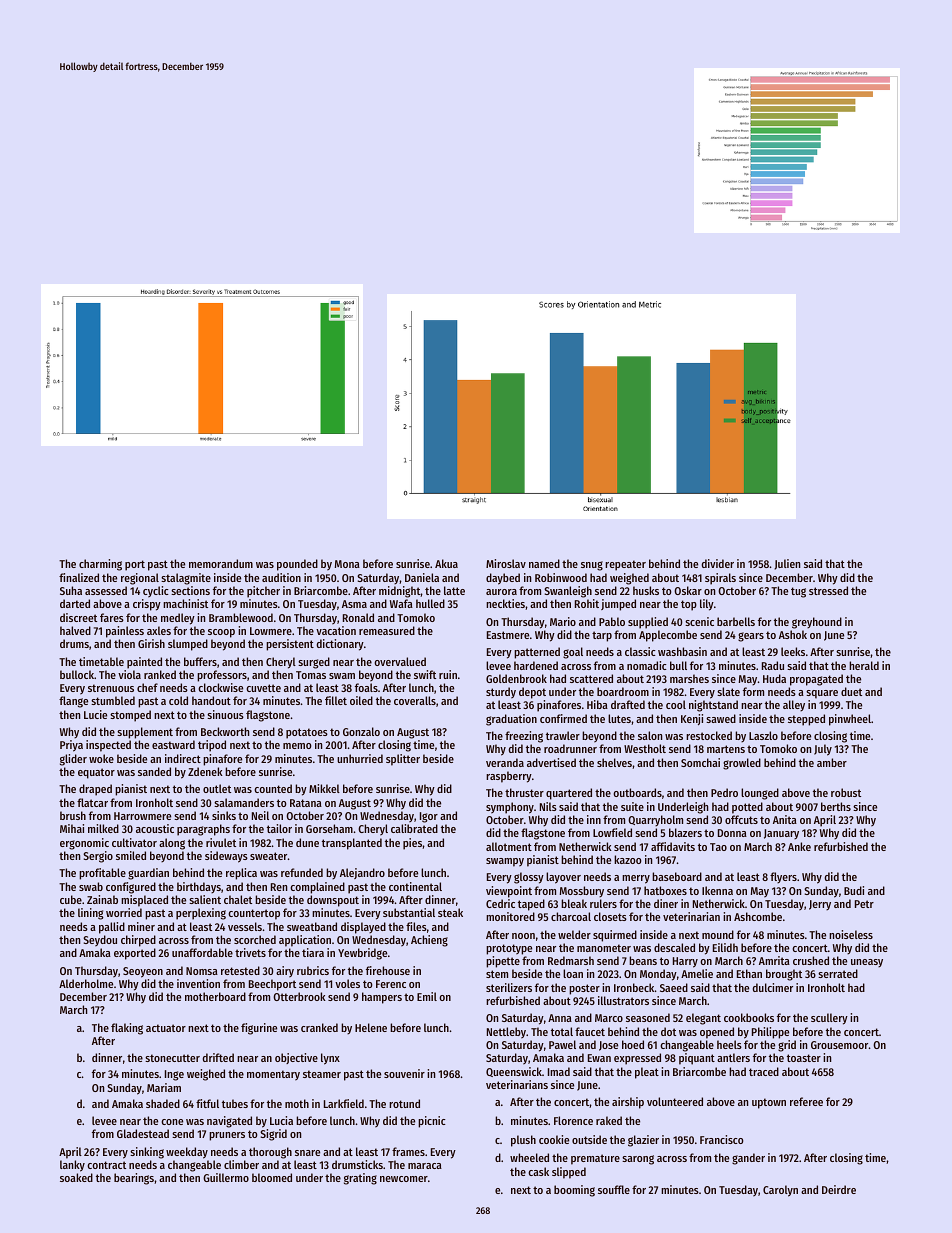  Describe the element at coordinates (71, 746) in the page. I see `Priya` at that location.
